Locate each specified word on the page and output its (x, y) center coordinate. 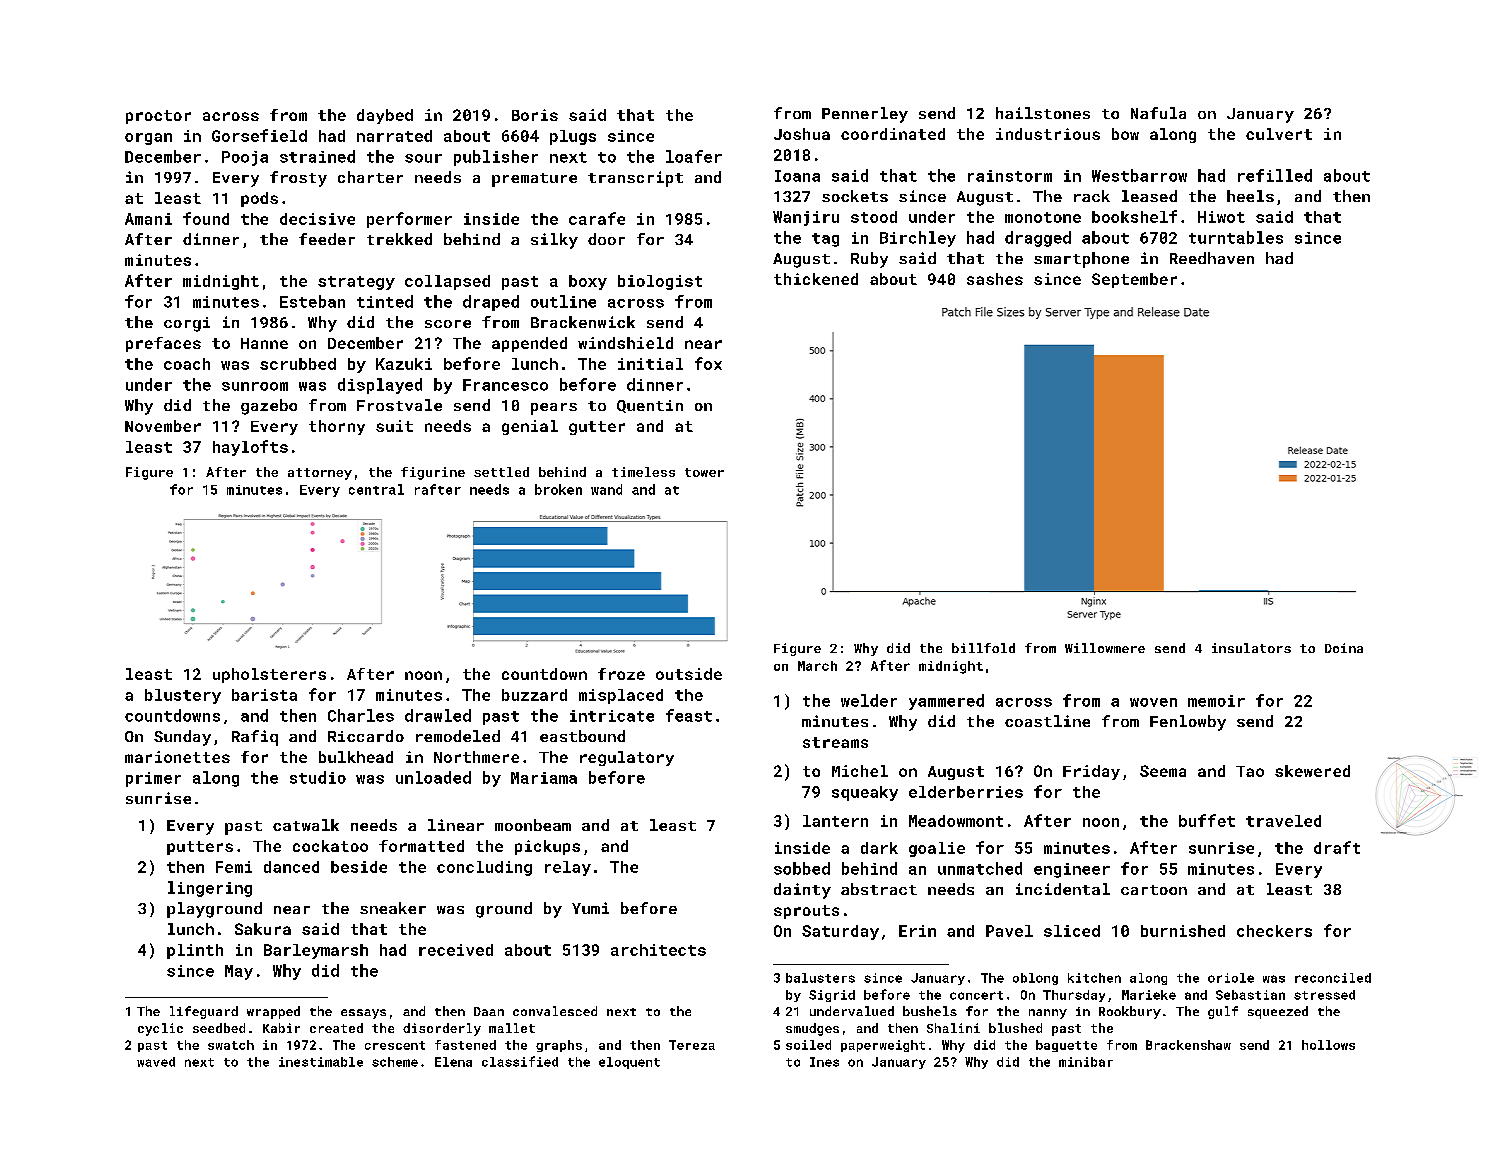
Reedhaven (1212, 258)
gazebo (269, 407)
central (376, 489)
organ (148, 139)
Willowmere (1105, 648)
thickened (816, 279)
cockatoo (330, 846)
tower (704, 472)
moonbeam (533, 825)
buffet (1207, 820)
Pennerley (865, 115)
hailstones (1043, 113)
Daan (489, 1011)
